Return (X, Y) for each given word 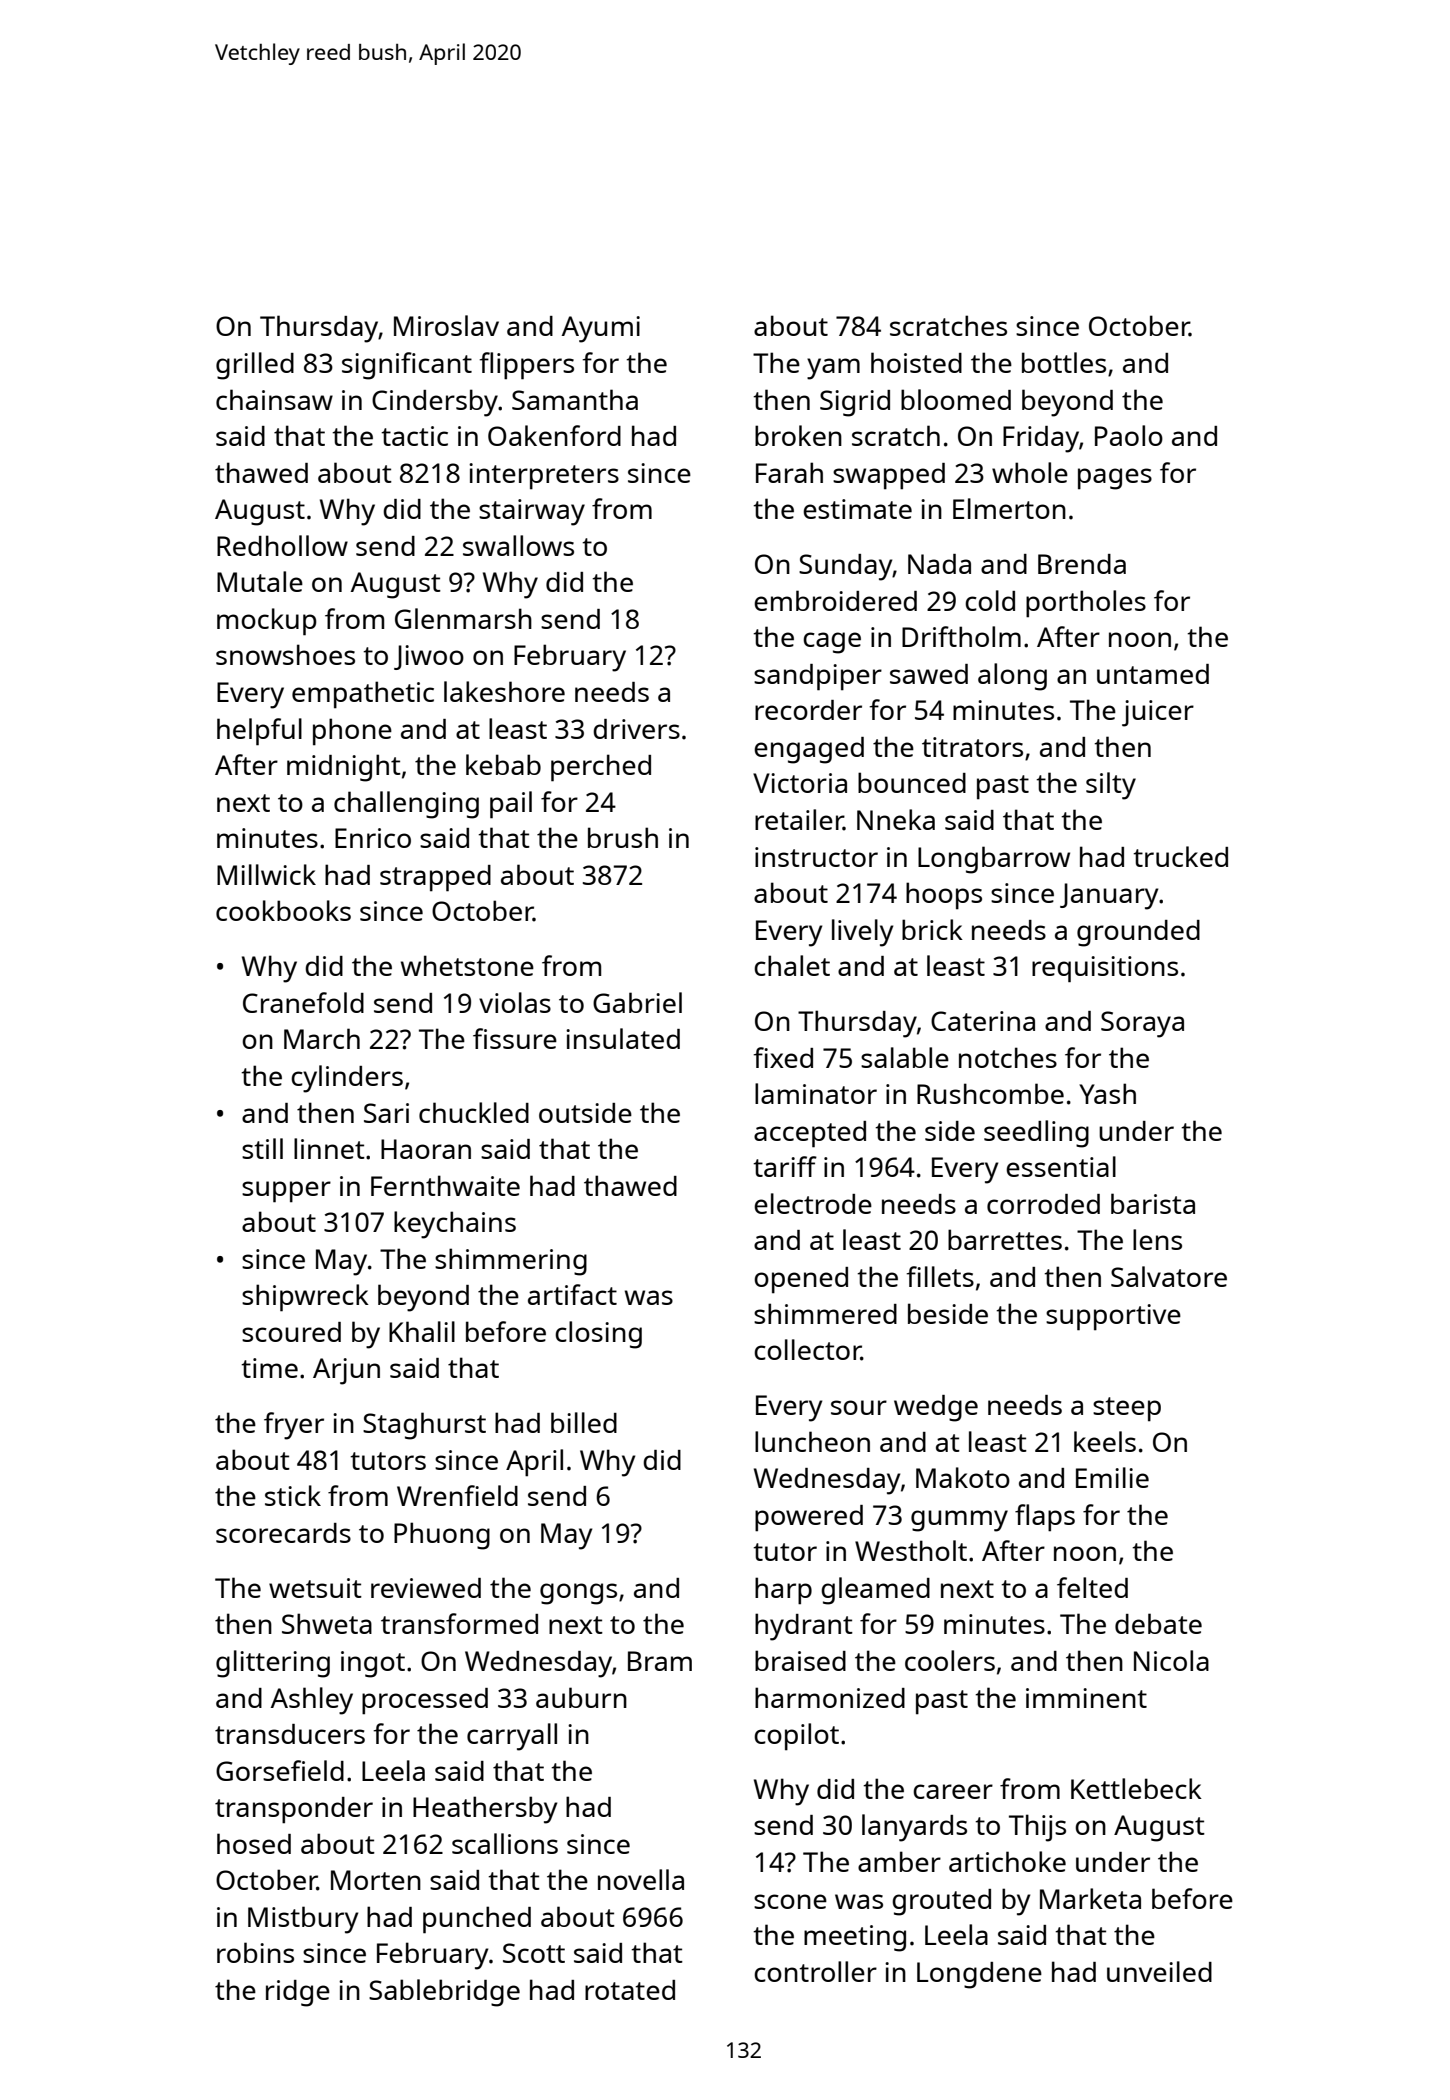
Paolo (1129, 435)
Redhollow (282, 545)
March (322, 1038)
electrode (813, 1203)
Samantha (575, 399)
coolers (950, 1660)
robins (255, 1952)
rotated (630, 1990)
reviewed (426, 1588)
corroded (1043, 1204)
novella (641, 1879)
